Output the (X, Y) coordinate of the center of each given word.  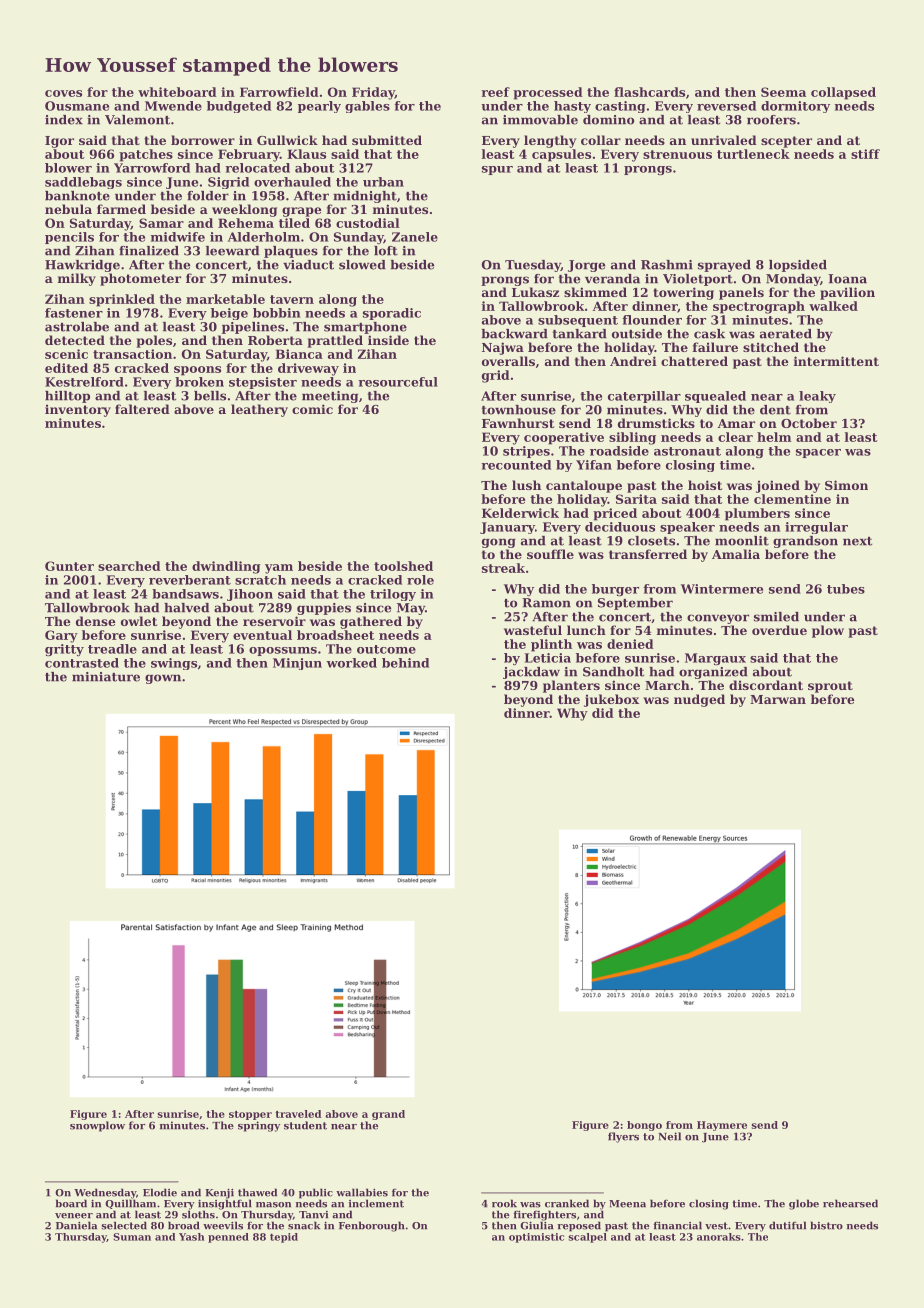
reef (495, 92)
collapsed (843, 93)
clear (735, 437)
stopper (250, 1115)
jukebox (611, 700)
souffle (550, 554)
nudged (699, 700)
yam (279, 569)
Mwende (173, 106)
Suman (132, 1237)
